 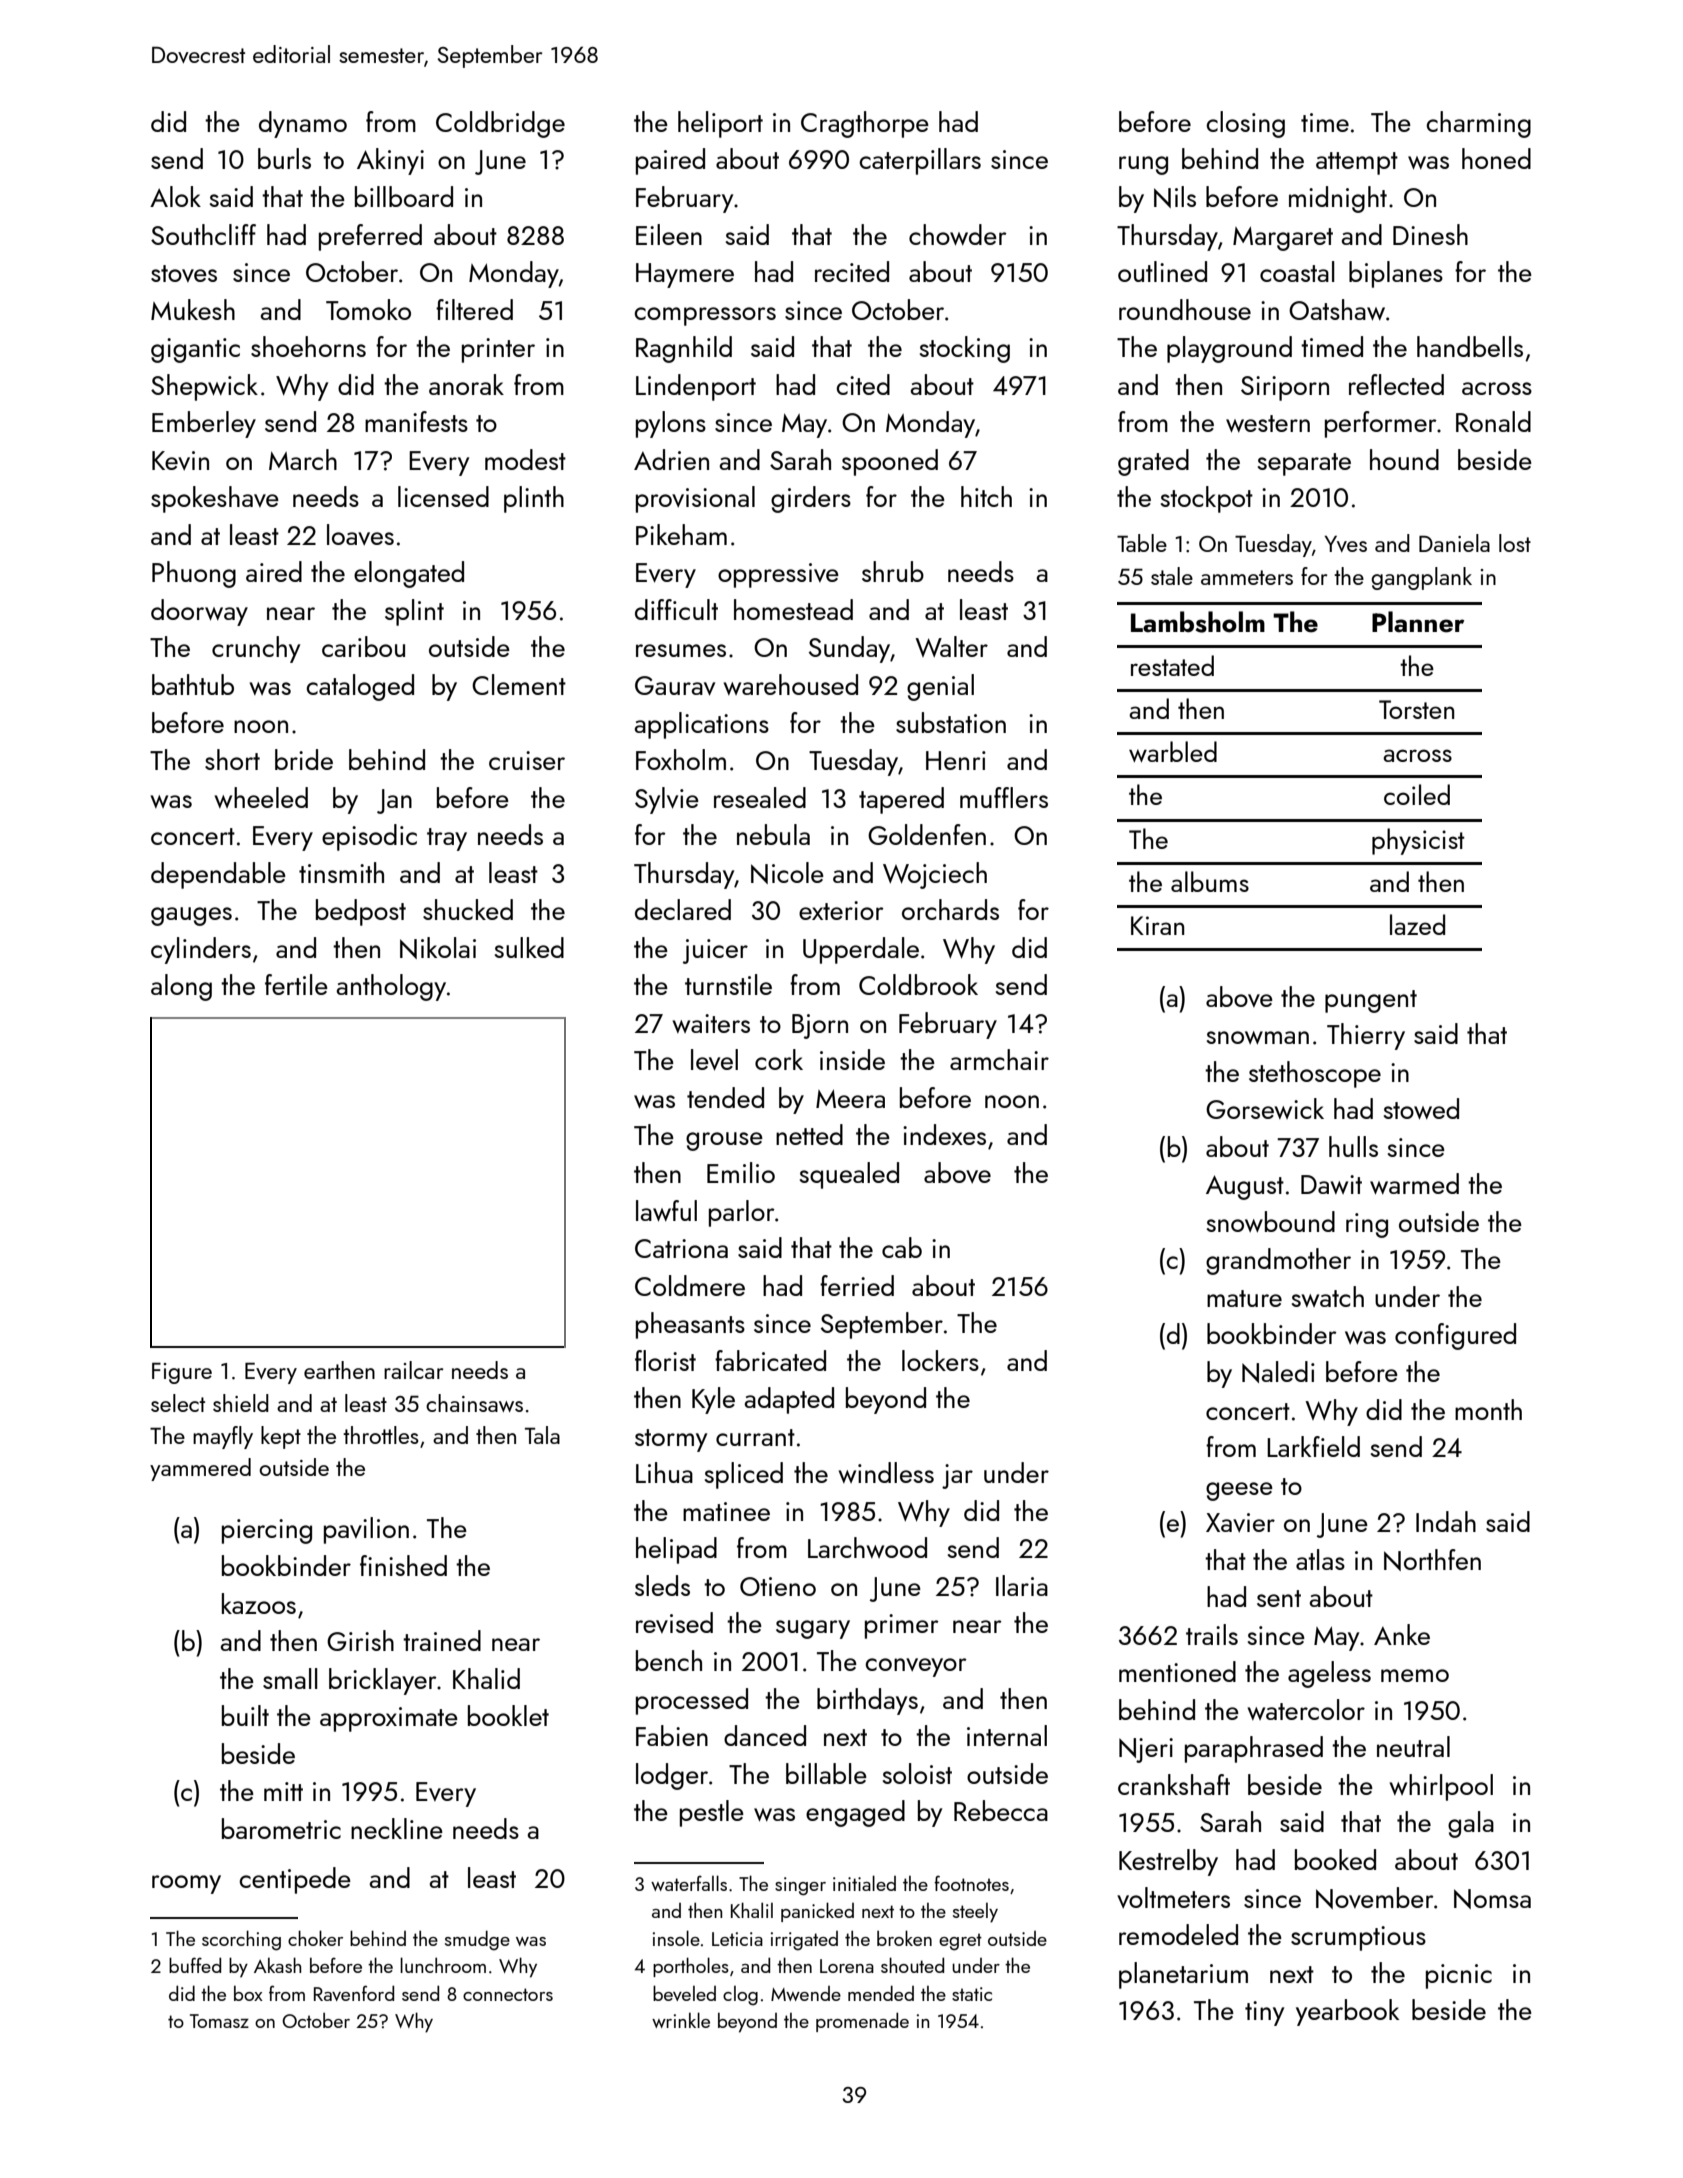 I want to click on heliport, so click(x=720, y=124).
